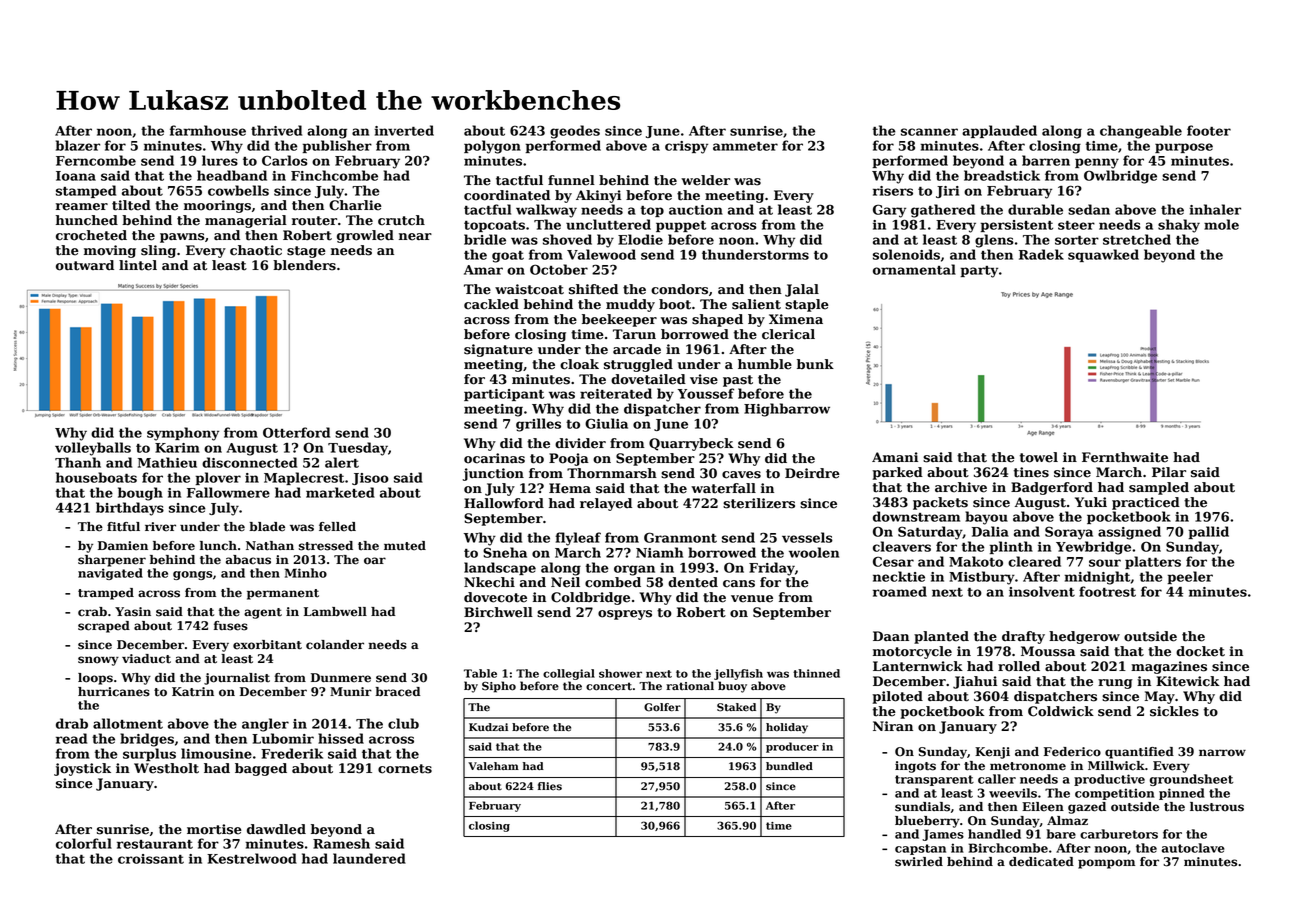 The width and height of the screenshot is (1308, 924). I want to click on blazer, so click(78, 145).
